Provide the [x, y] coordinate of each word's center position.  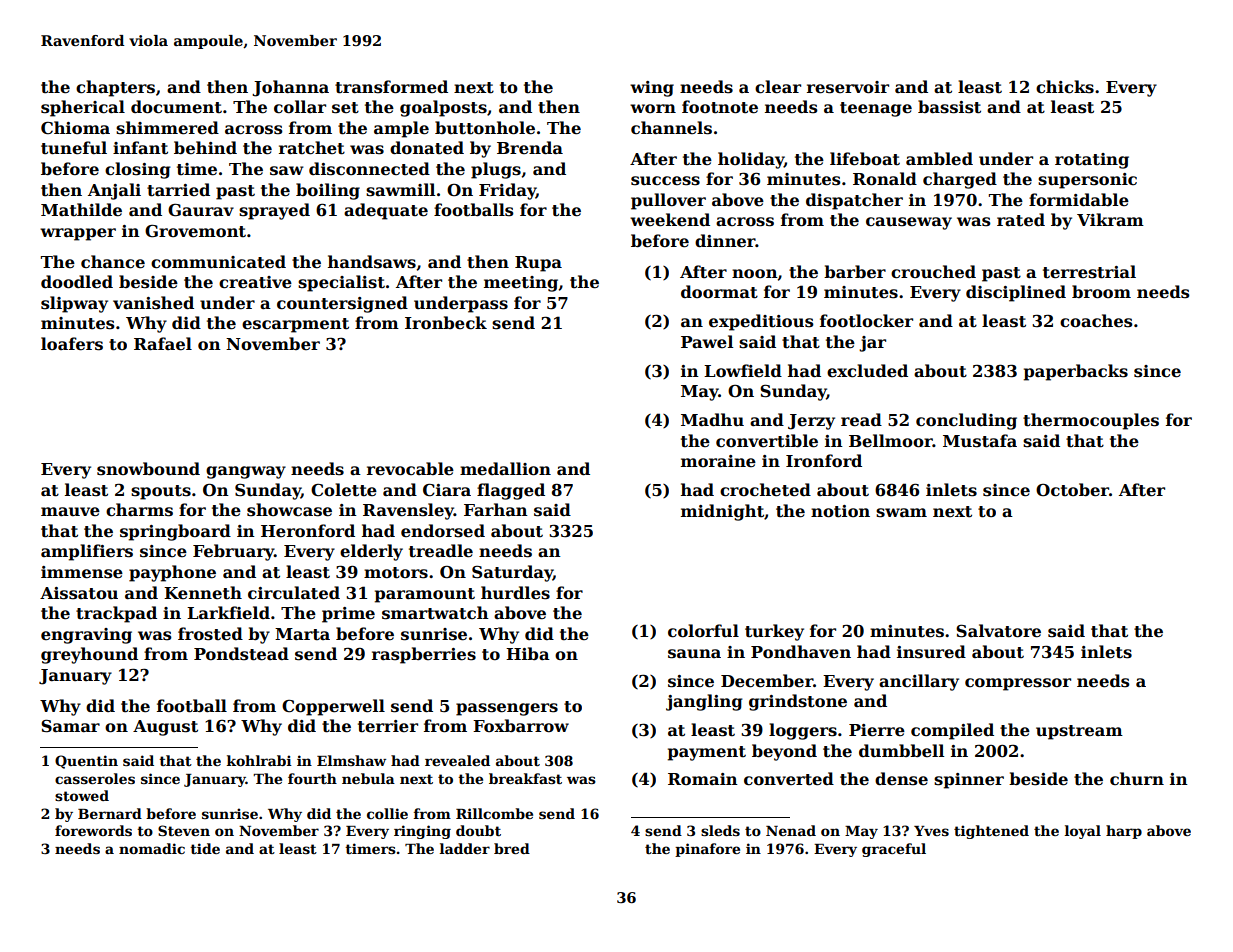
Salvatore [998, 631]
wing [652, 89]
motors [396, 573]
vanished [153, 303]
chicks [1065, 87]
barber [855, 272]
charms [139, 510]
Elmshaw [351, 760]
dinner [725, 241]
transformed [391, 87]
